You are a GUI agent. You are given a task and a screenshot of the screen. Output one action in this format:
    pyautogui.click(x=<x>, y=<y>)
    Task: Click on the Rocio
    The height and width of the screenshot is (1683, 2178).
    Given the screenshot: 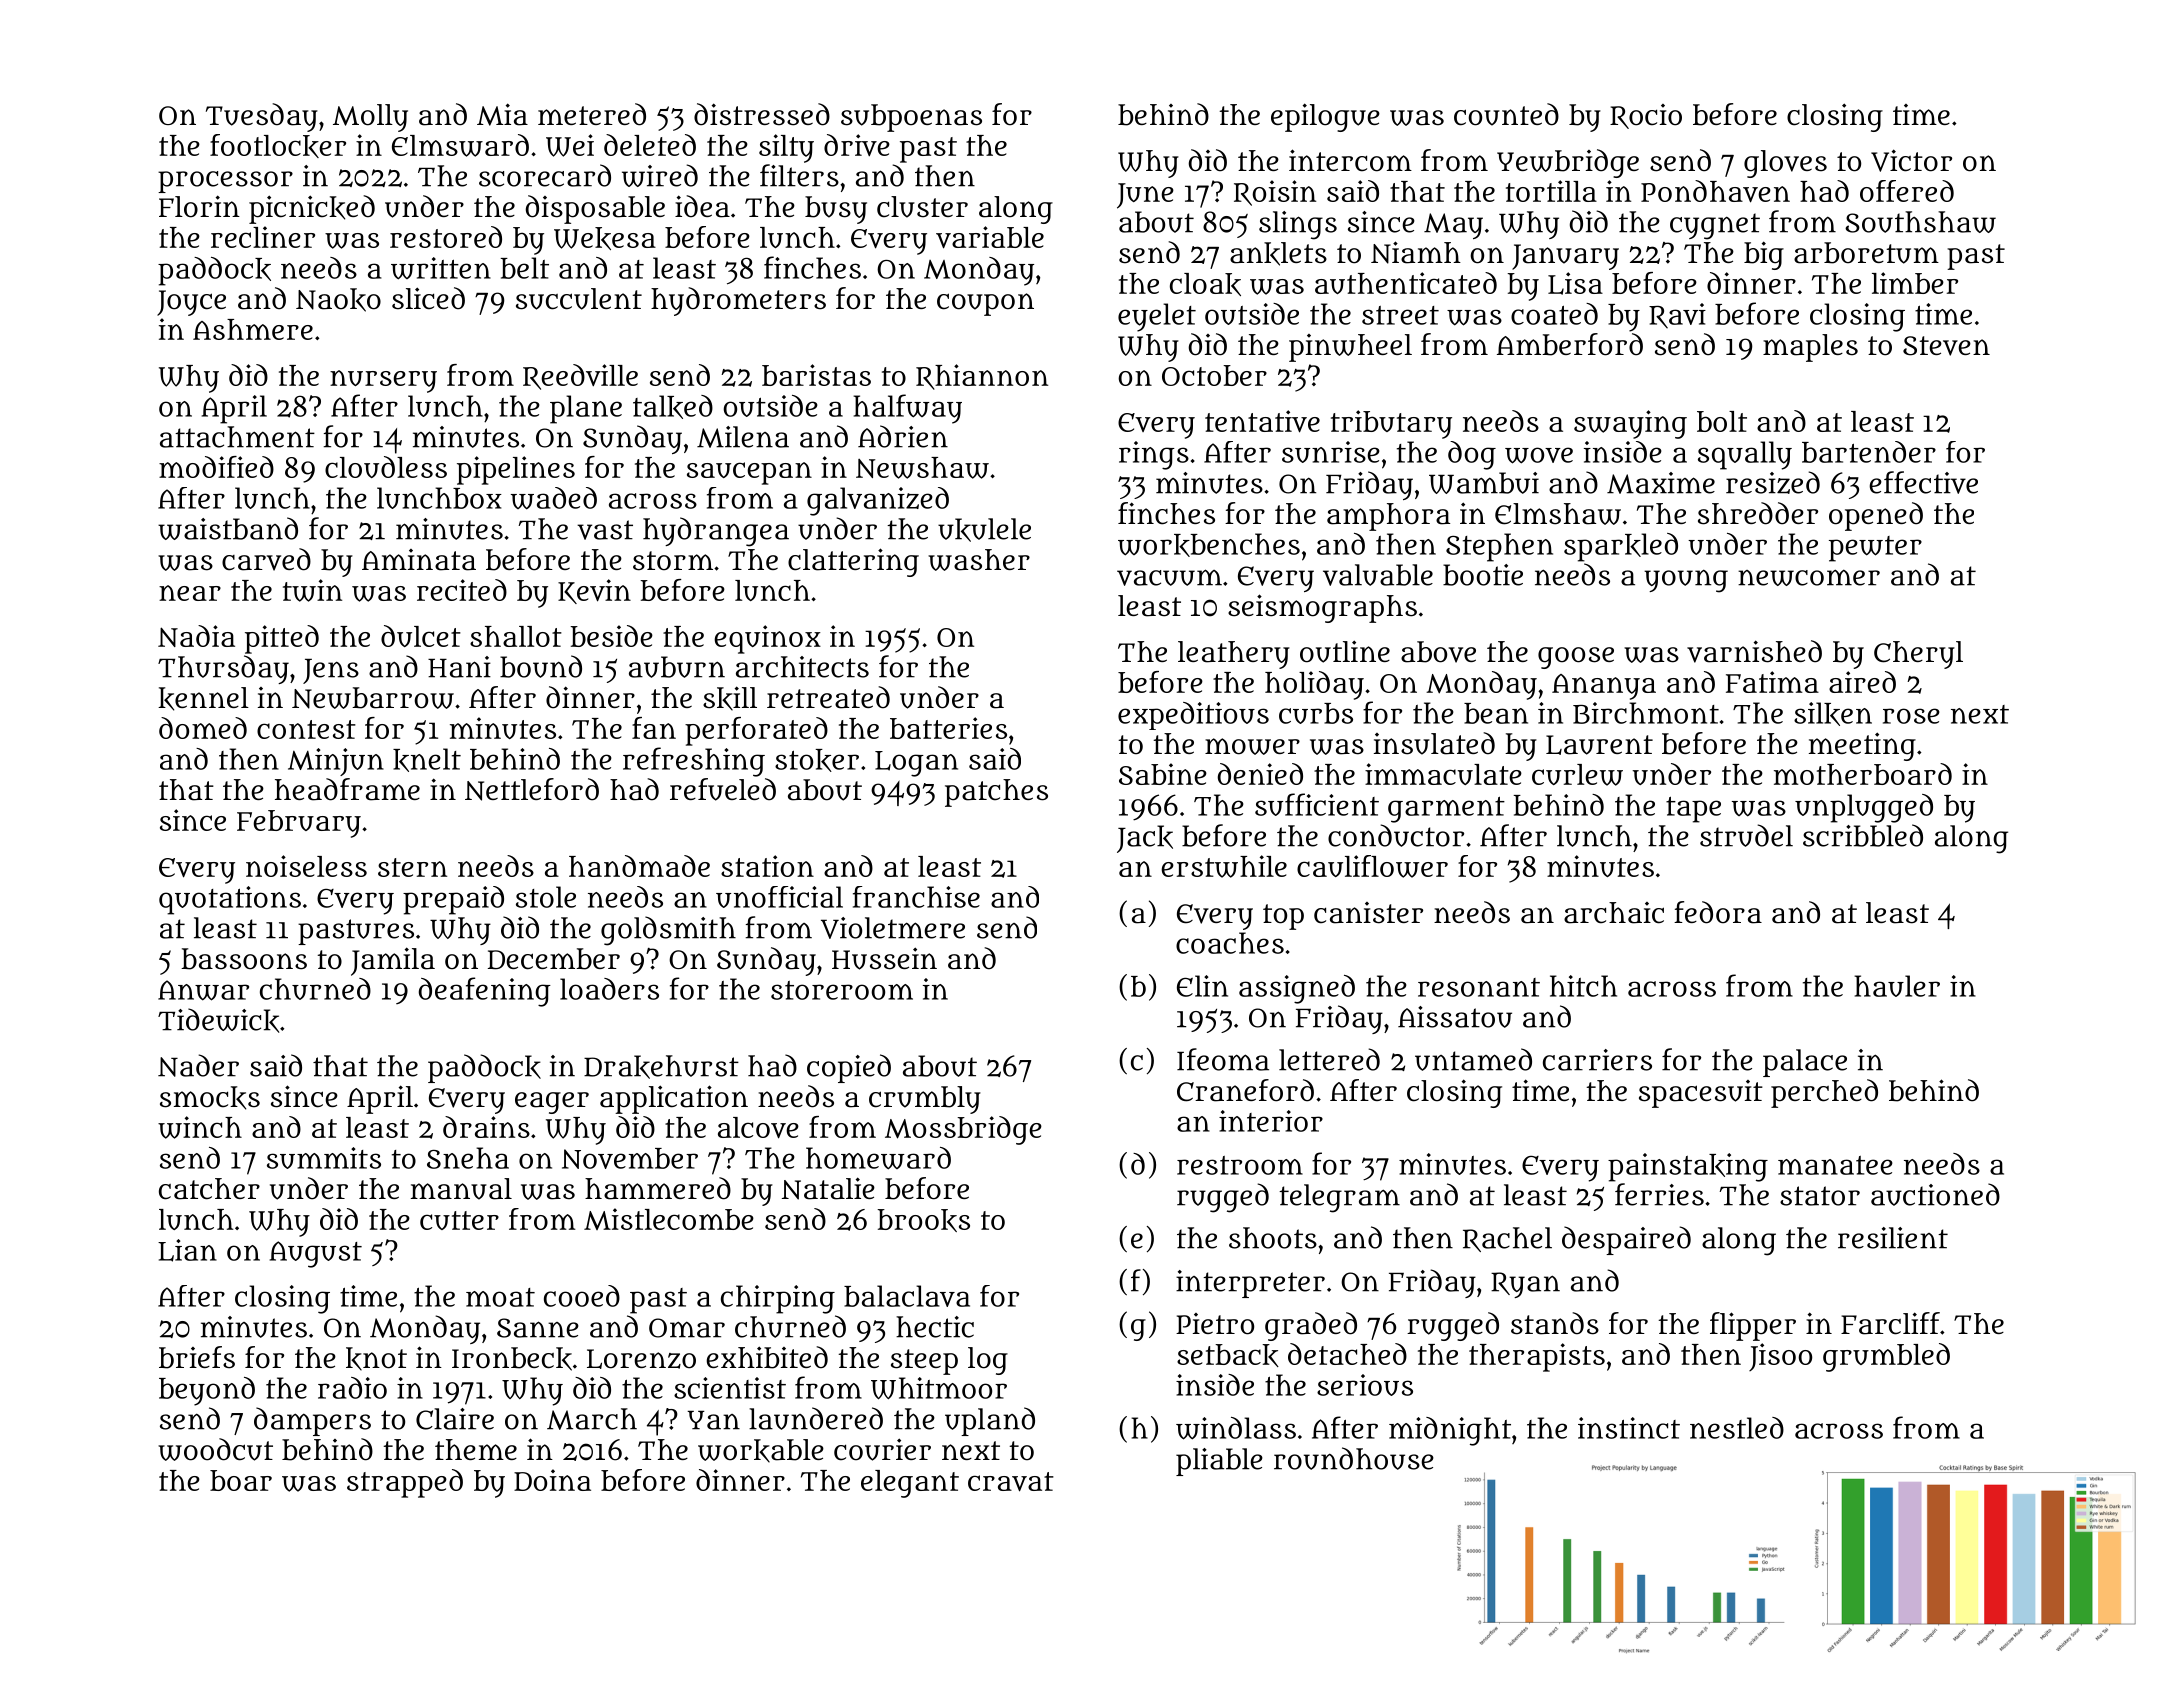 What is the action you would take?
    pyautogui.click(x=1646, y=116)
